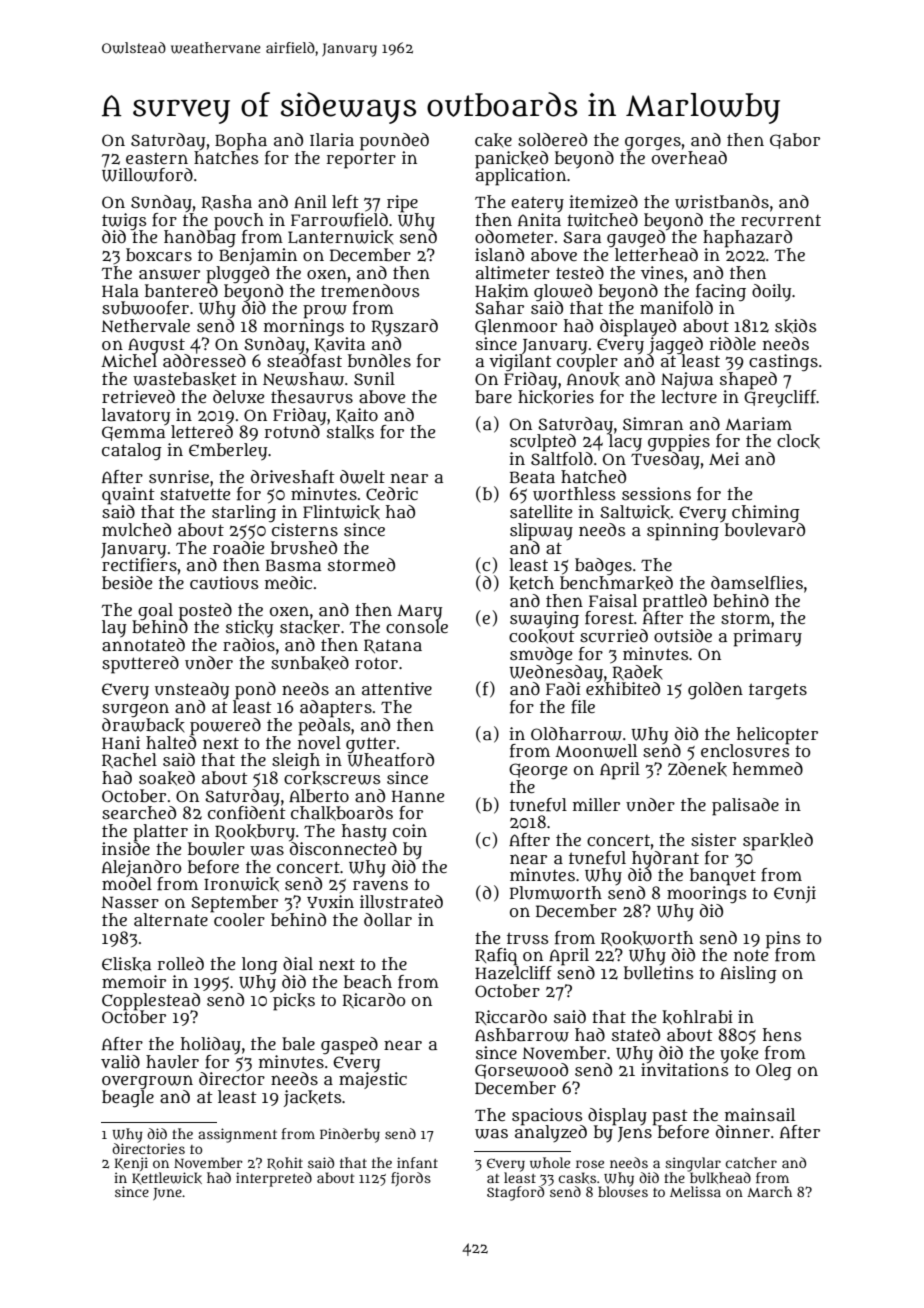 This screenshot has width=924, height=1308. Describe the element at coordinates (411, 1179) in the screenshot. I see `fjords` at that location.
